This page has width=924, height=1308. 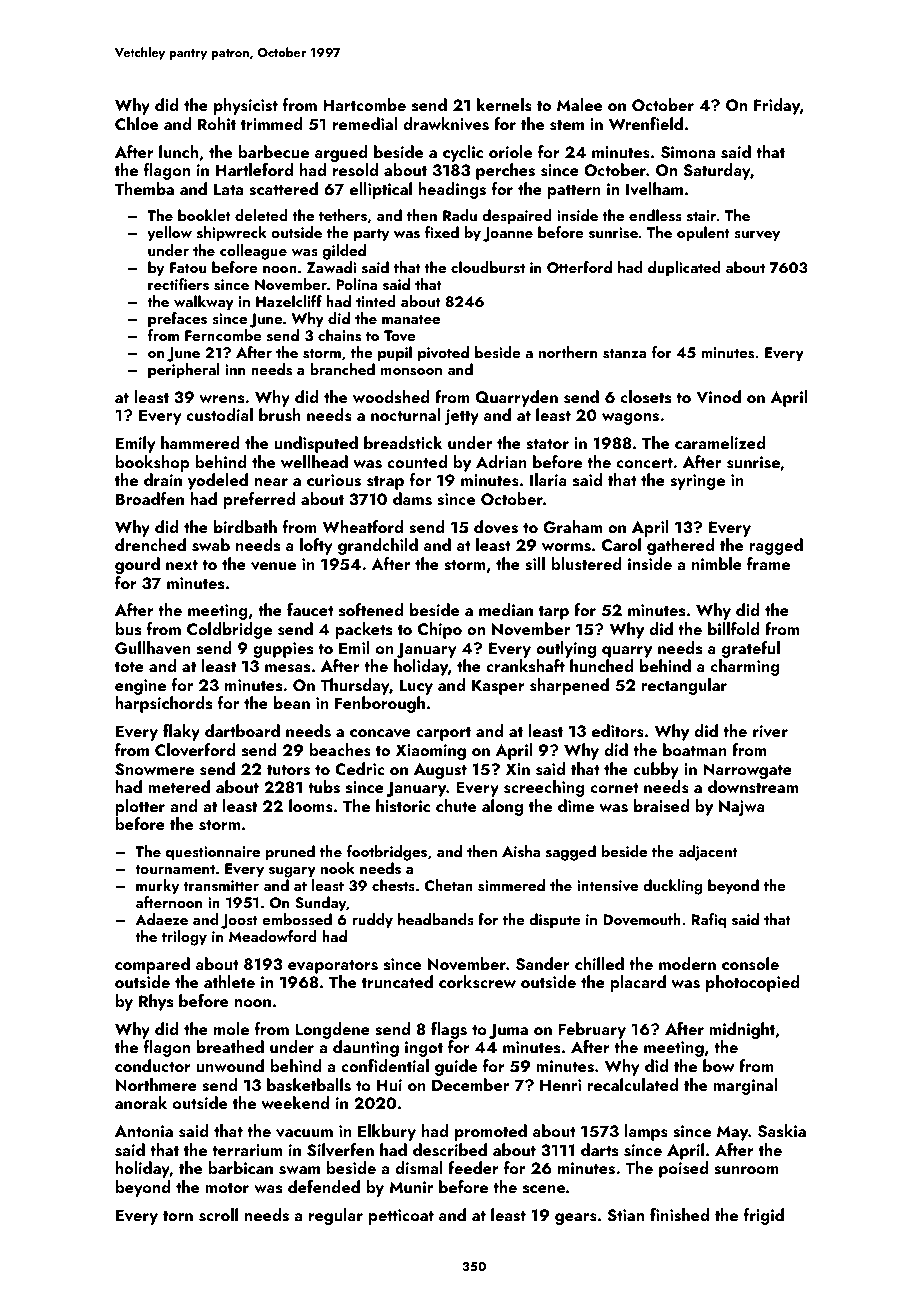 What do you see at coordinates (777, 106) in the page?
I see `Friday` at bounding box center [777, 106].
